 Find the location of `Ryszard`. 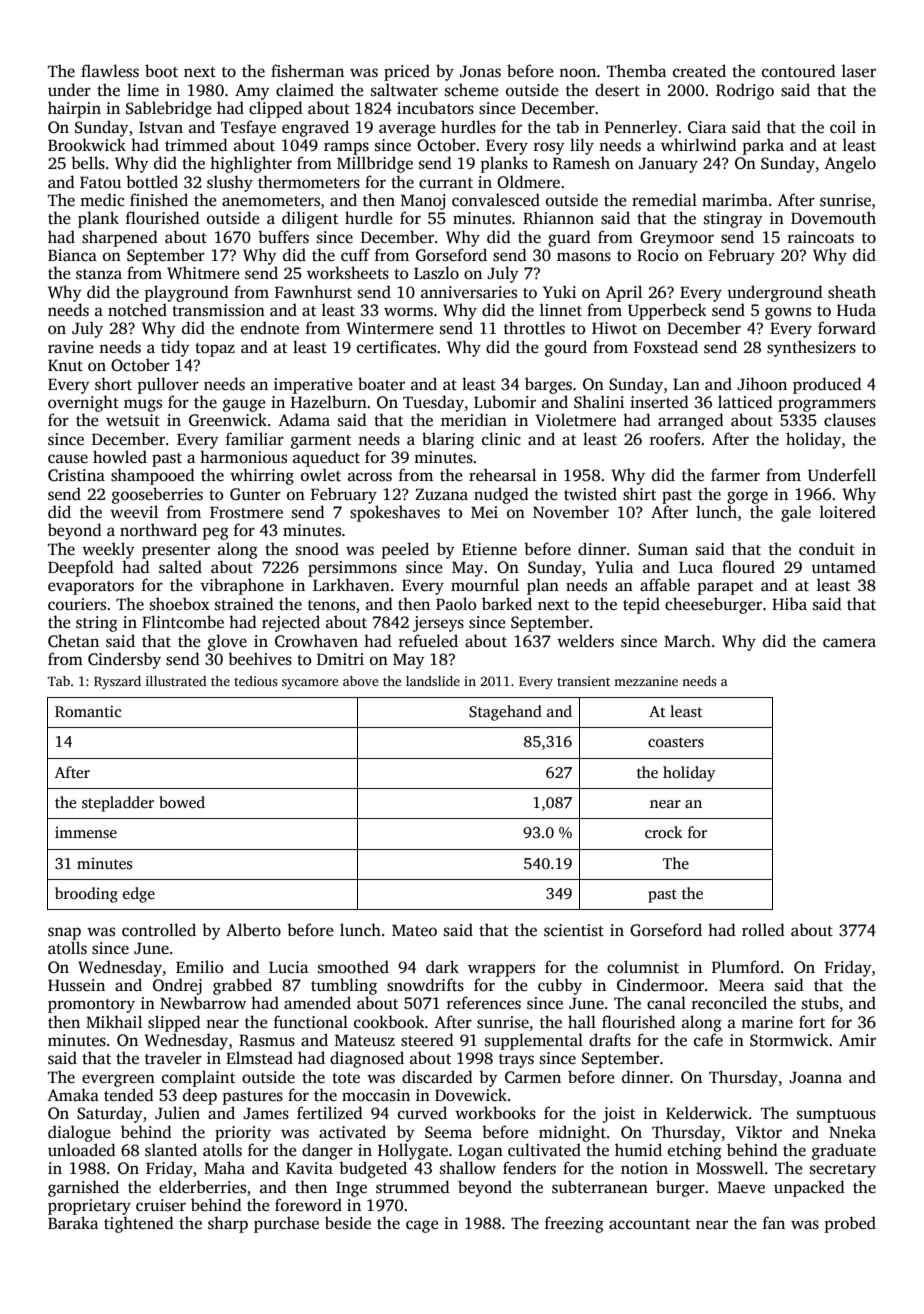

Ryszard is located at coordinates (117, 682).
